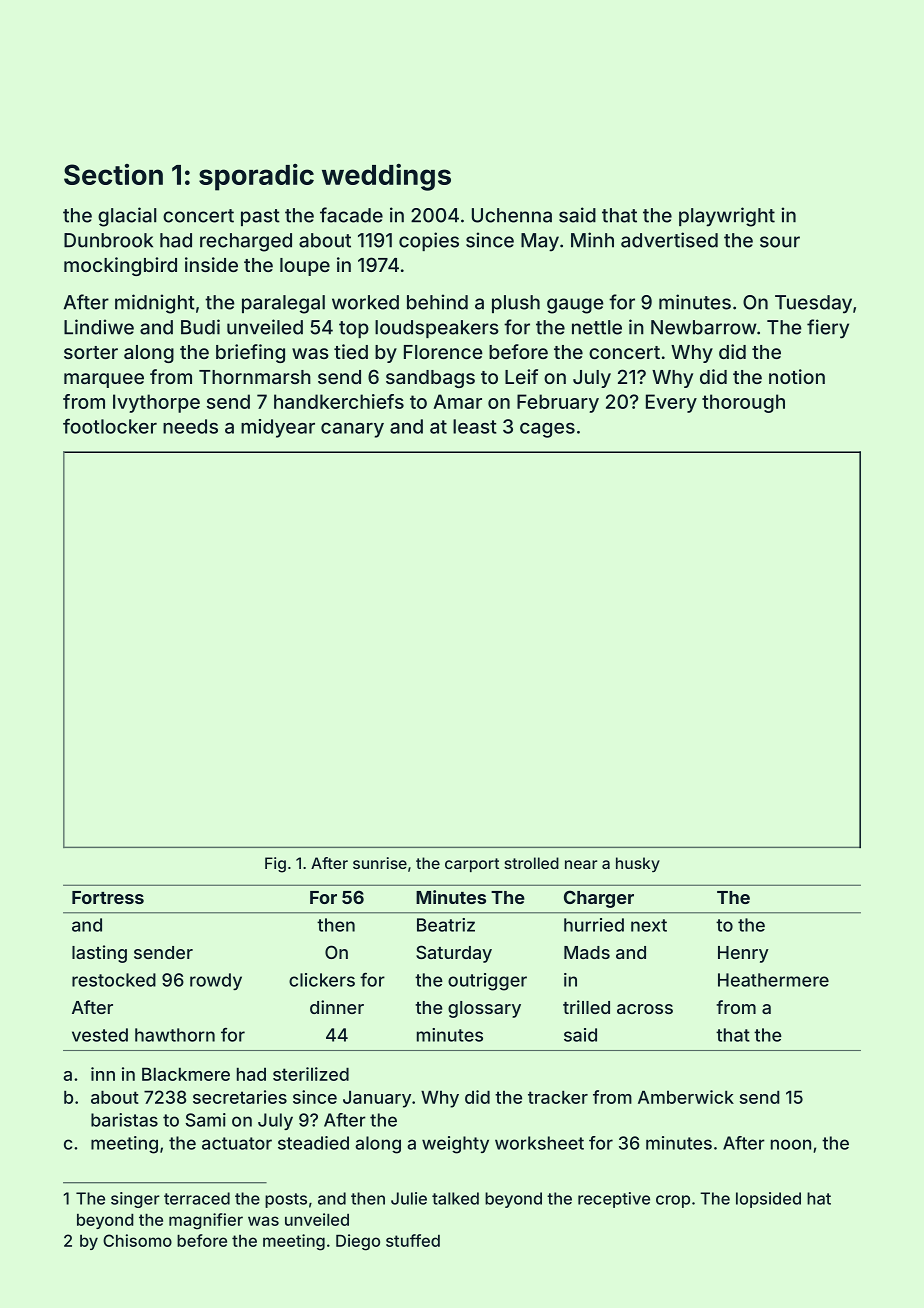 Image resolution: width=924 pixels, height=1308 pixels. Describe the element at coordinates (386, 177) in the screenshot. I see `weddings` at that location.
